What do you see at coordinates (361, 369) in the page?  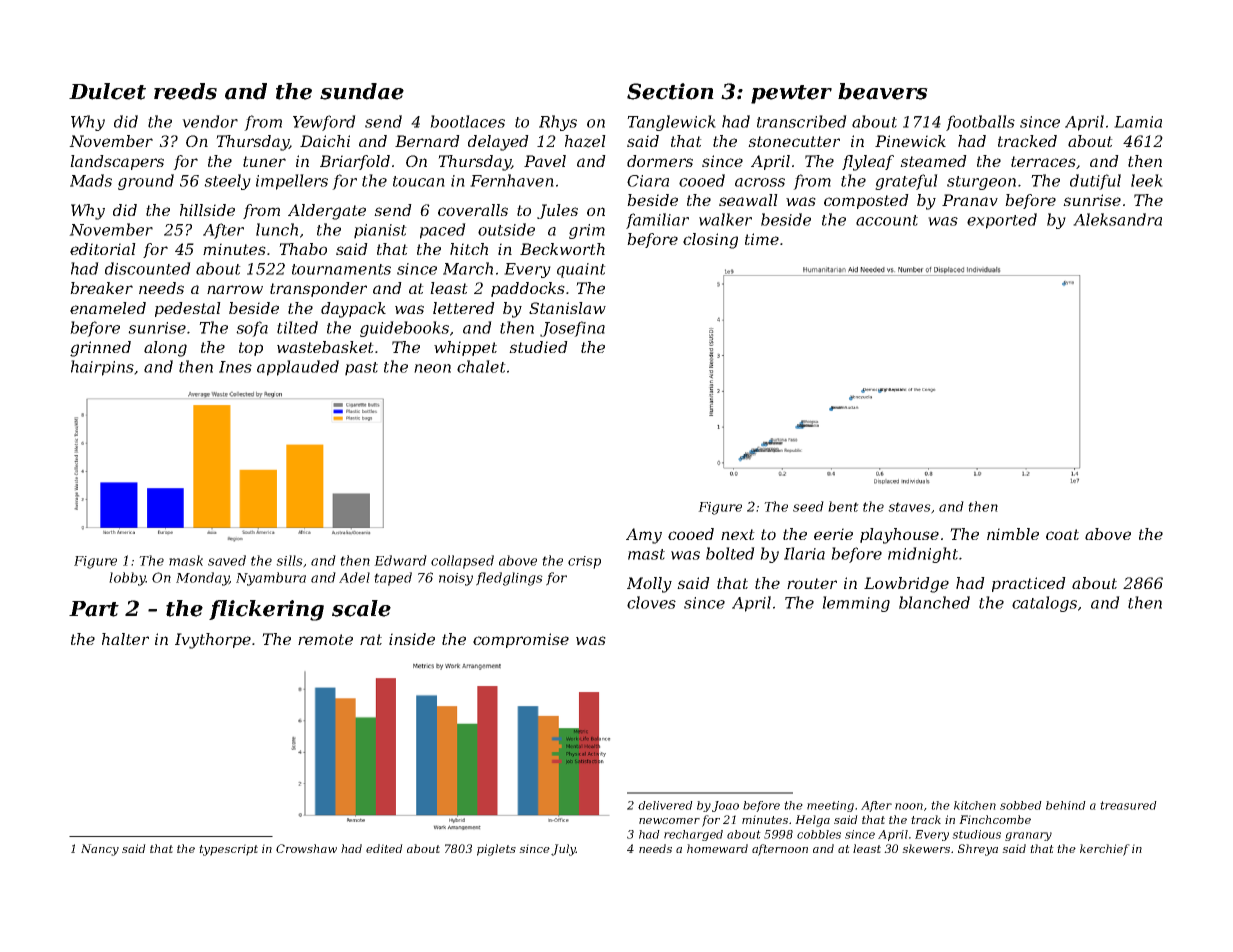 I see `past` at bounding box center [361, 369].
